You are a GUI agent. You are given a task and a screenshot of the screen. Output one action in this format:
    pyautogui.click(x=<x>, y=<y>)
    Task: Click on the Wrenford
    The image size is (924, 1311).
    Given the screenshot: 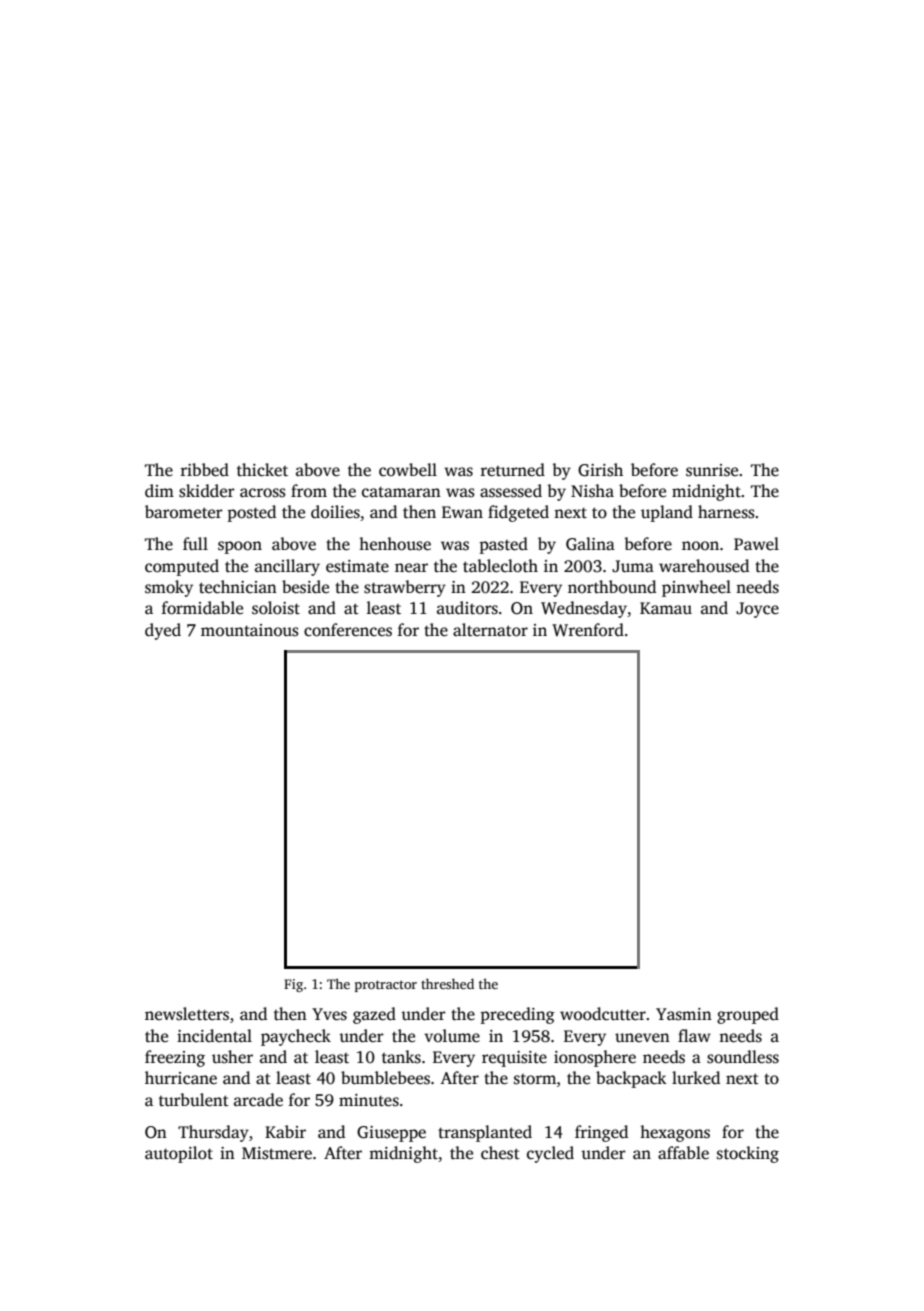 What is the action you would take?
    pyautogui.click(x=588, y=630)
